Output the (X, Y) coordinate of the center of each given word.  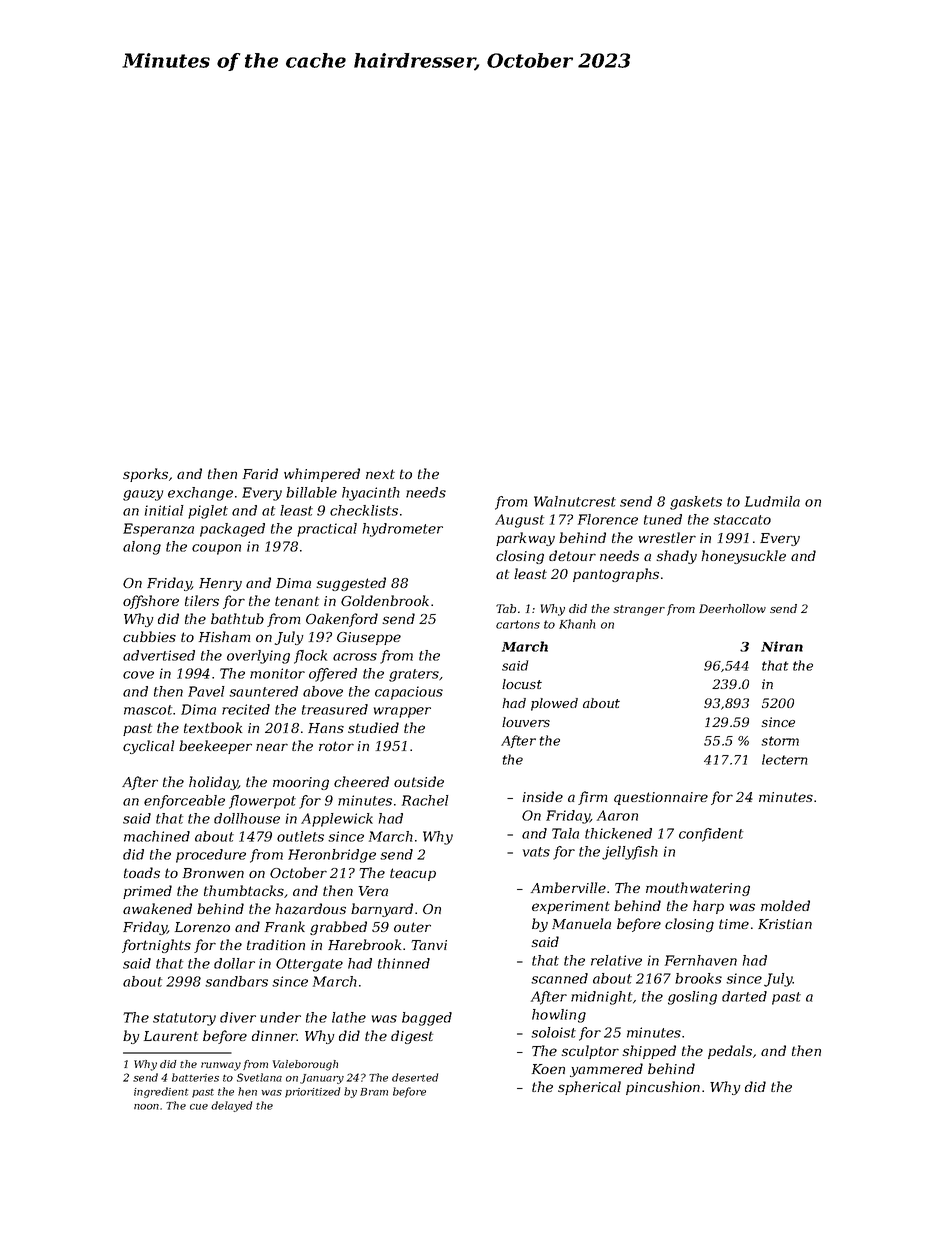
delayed (231, 1106)
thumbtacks (244, 890)
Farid (260, 473)
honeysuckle (743, 557)
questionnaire (661, 798)
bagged (427, 1019)
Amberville (568, 887)
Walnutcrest (575, 501)
